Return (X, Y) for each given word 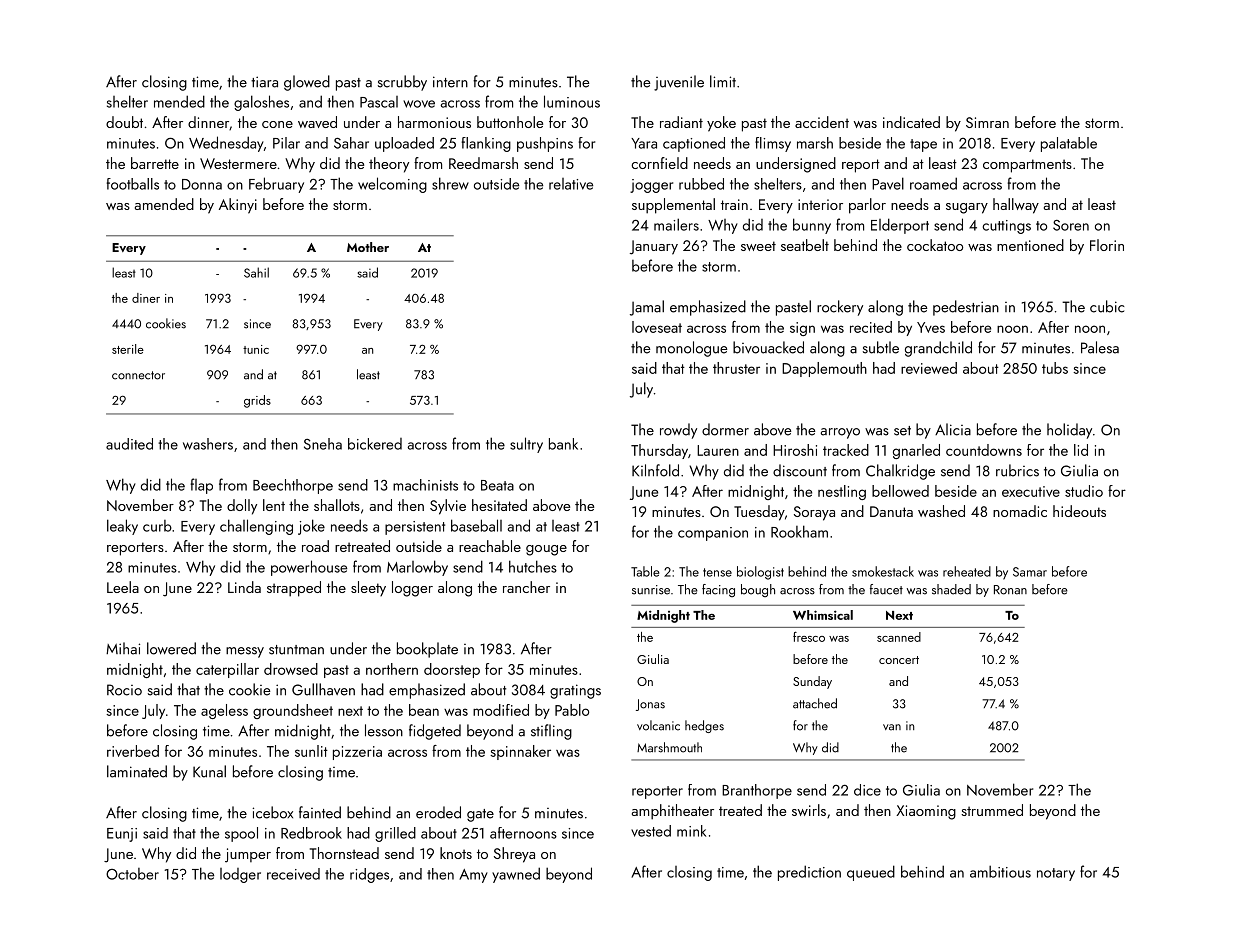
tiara (264, 82)
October (132, 874)
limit (723, 81)
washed (941, 511)
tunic (256, 349)
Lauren (718, 450)
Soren (1071, 225)
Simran (987, 122)
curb (157, 526)
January (654, 247)
